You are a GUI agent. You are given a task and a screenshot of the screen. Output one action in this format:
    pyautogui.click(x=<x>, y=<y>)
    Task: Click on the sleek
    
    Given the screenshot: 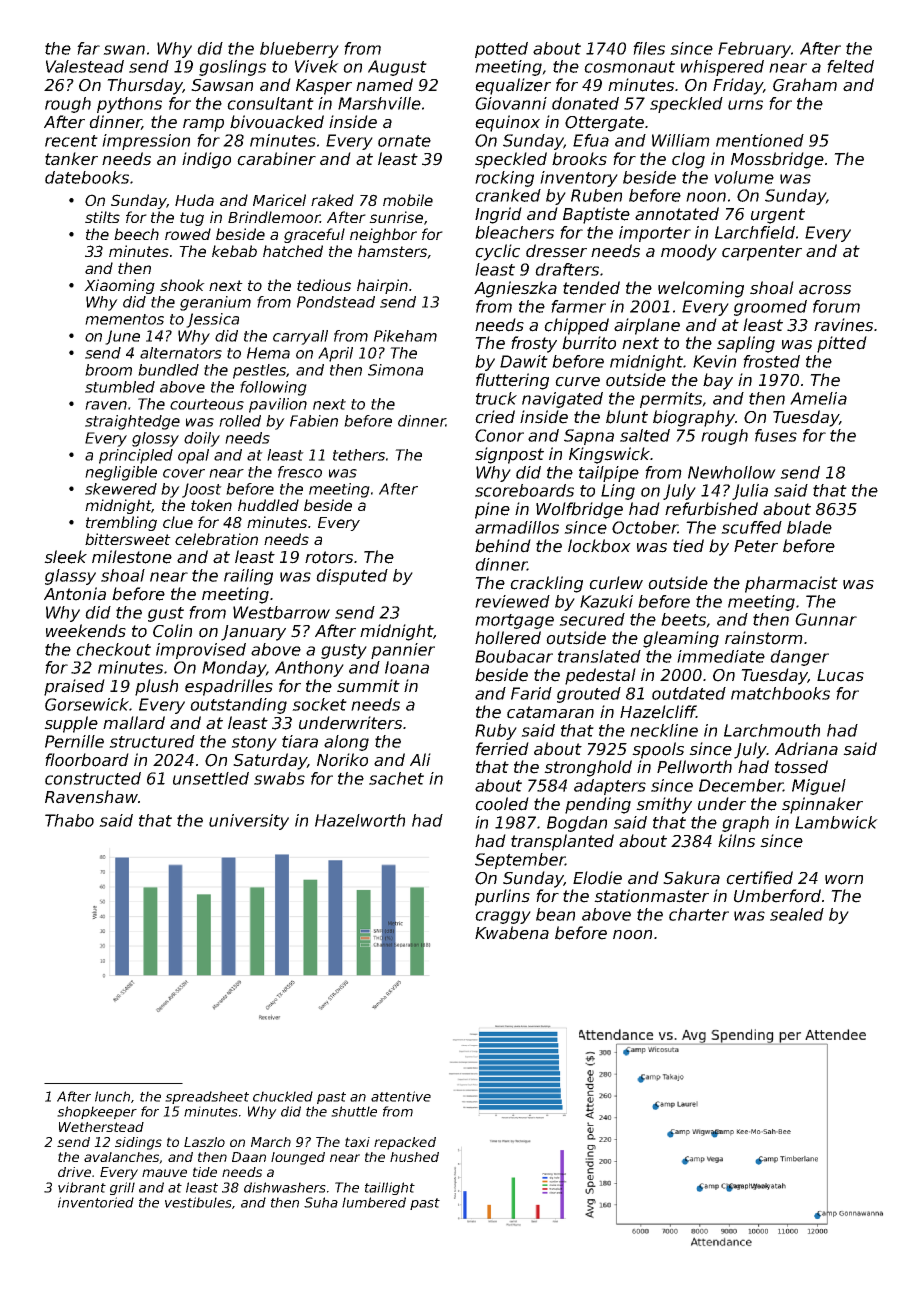 What is the action you would take?
    pyautogui.click(x=65, y=557)
